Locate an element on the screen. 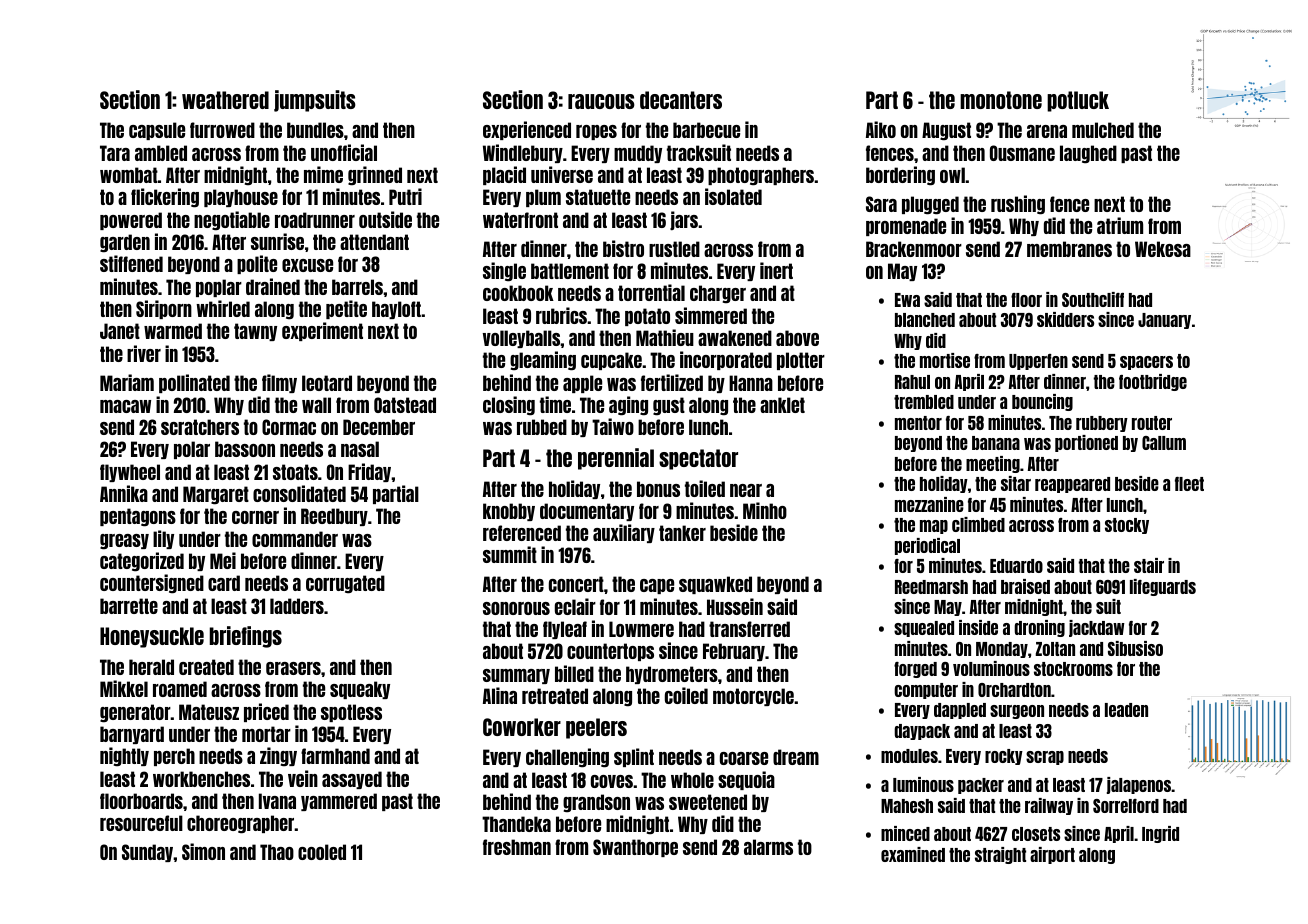  transferred is located at coordinates (749, 629).
